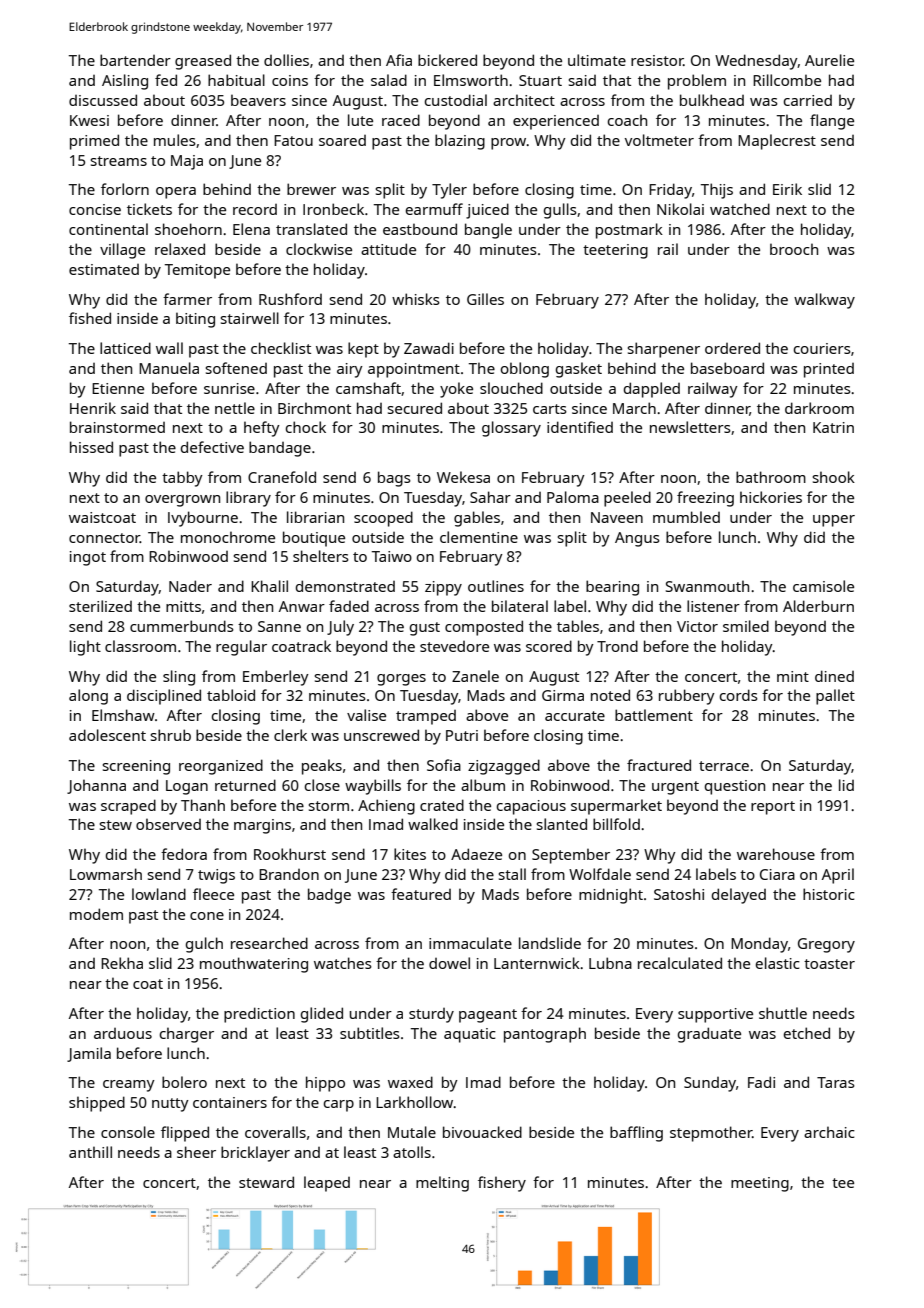  What do you see at coordinates (794, 249) in the image?
I see `brooch` at bounding box center [794, 249].
